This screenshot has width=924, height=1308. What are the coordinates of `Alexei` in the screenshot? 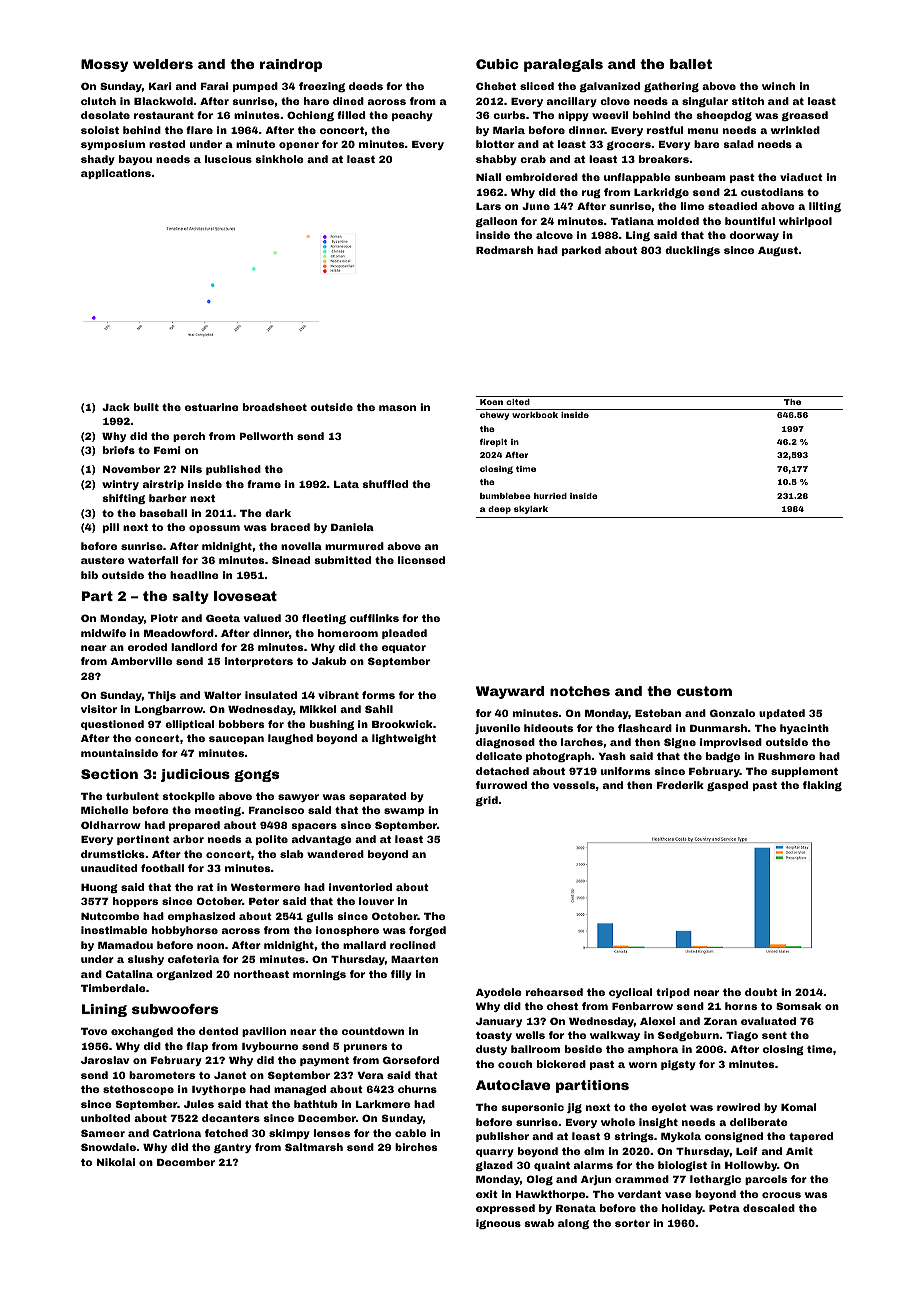 It's located at (657, 1021).
